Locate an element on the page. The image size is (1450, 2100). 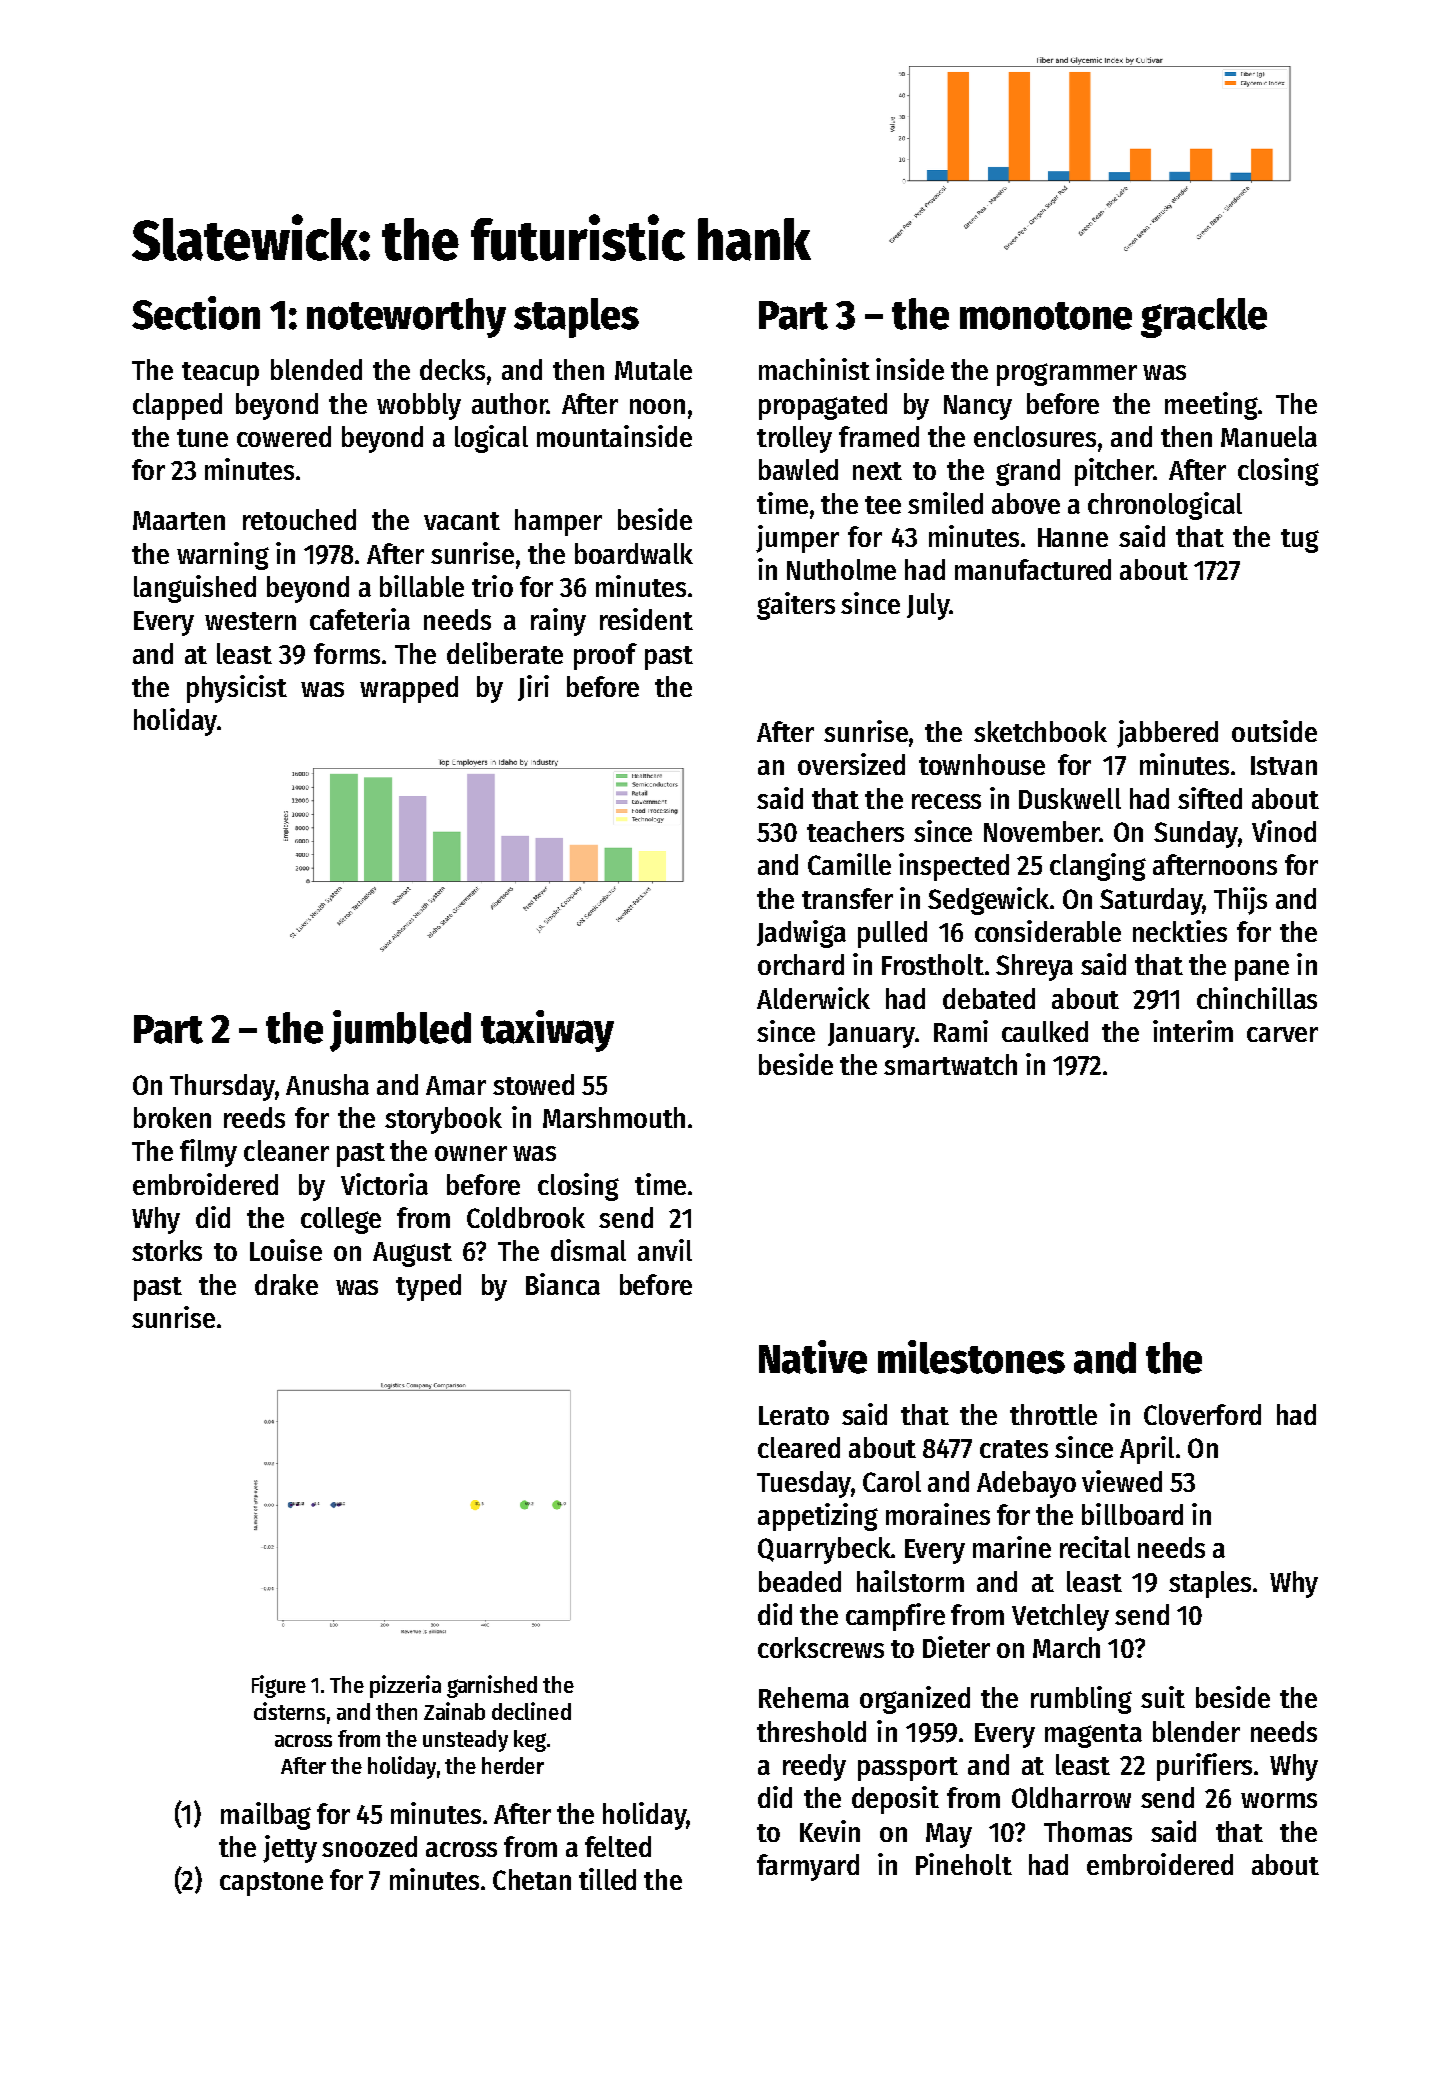
monotone is located at coordinates (1046, 316).
